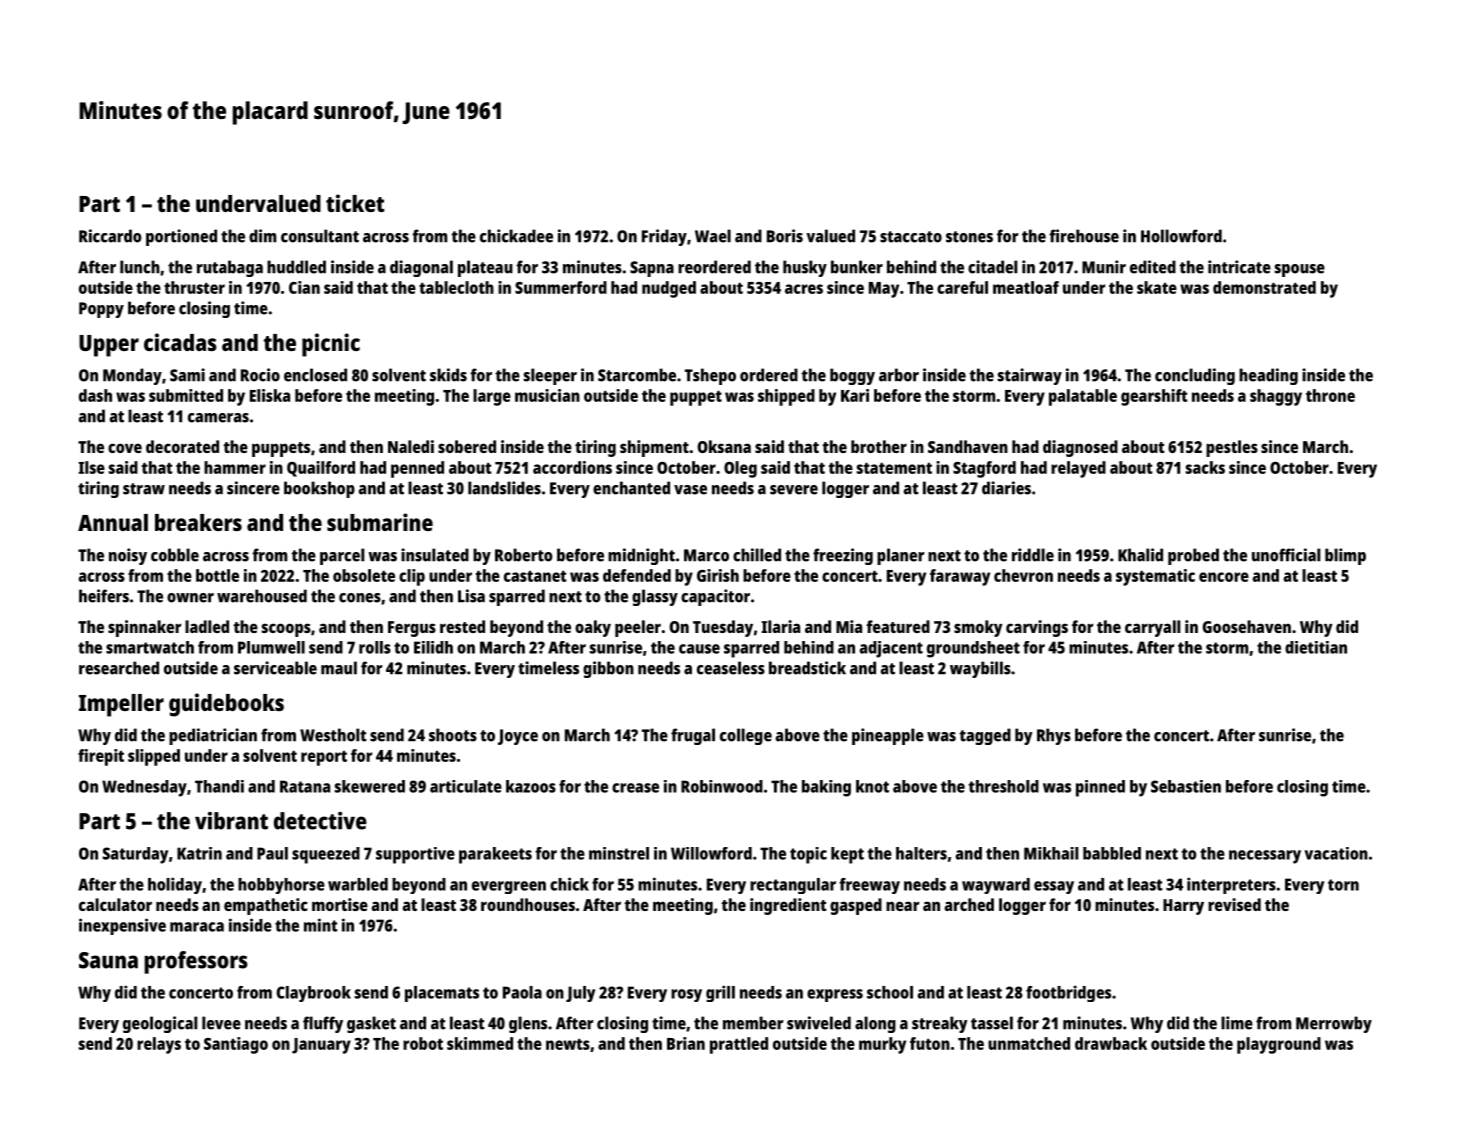 The height and width of the image is (1126, 1457). What do you see at coordinates (1336, 853) in the image?
I see `vacation` at bounding box center [1336, 853].
